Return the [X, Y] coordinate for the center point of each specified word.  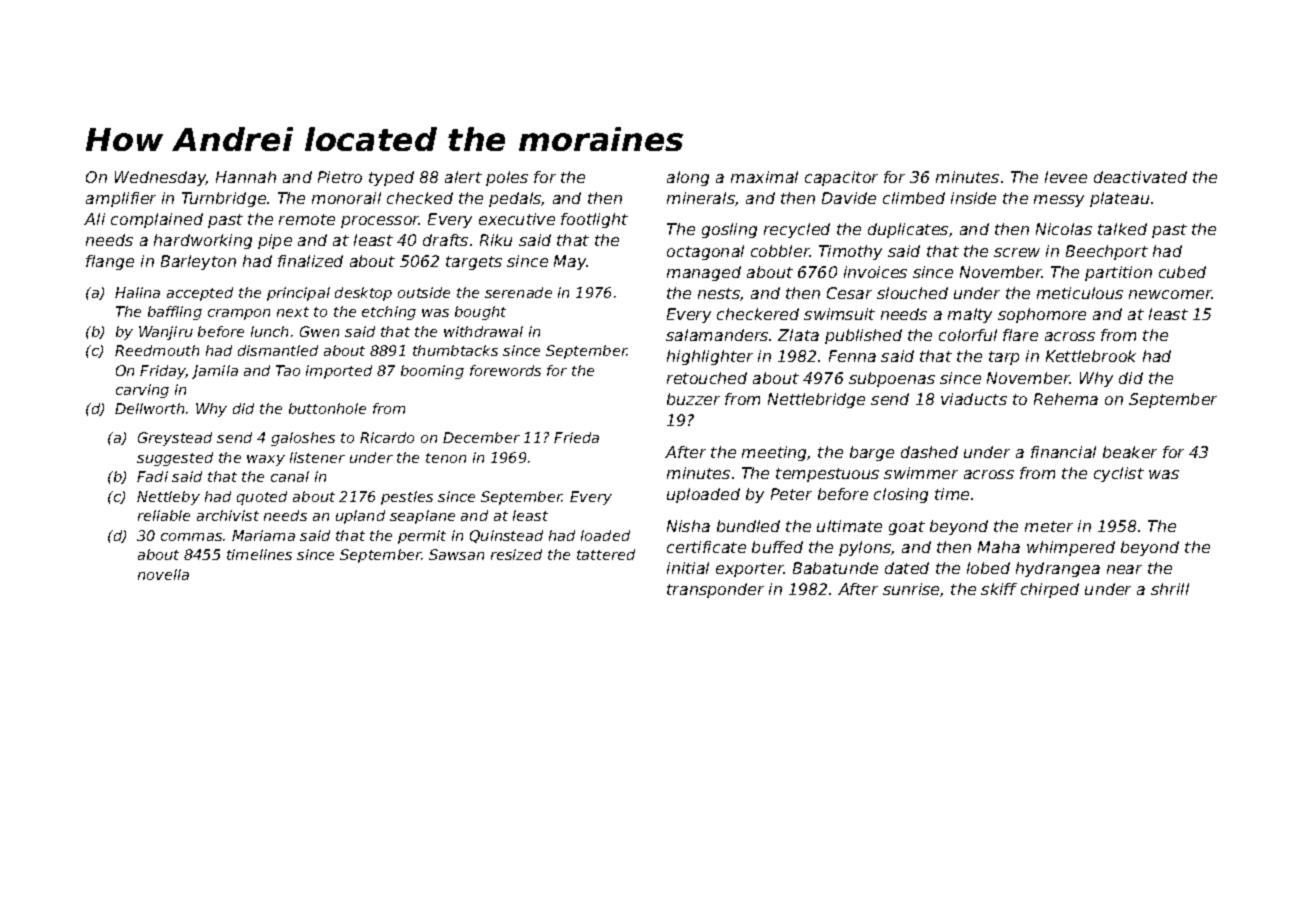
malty [970, 315]
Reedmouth [157, 350]
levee [1066, 177]
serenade [518, 292]
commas [191, 537]
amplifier [121, 199]
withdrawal [483, 331]
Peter [791, 494]
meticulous [1080, 293]
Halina [137, 292]
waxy [266, 460]
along [688, 178]
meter [1049, 526]
